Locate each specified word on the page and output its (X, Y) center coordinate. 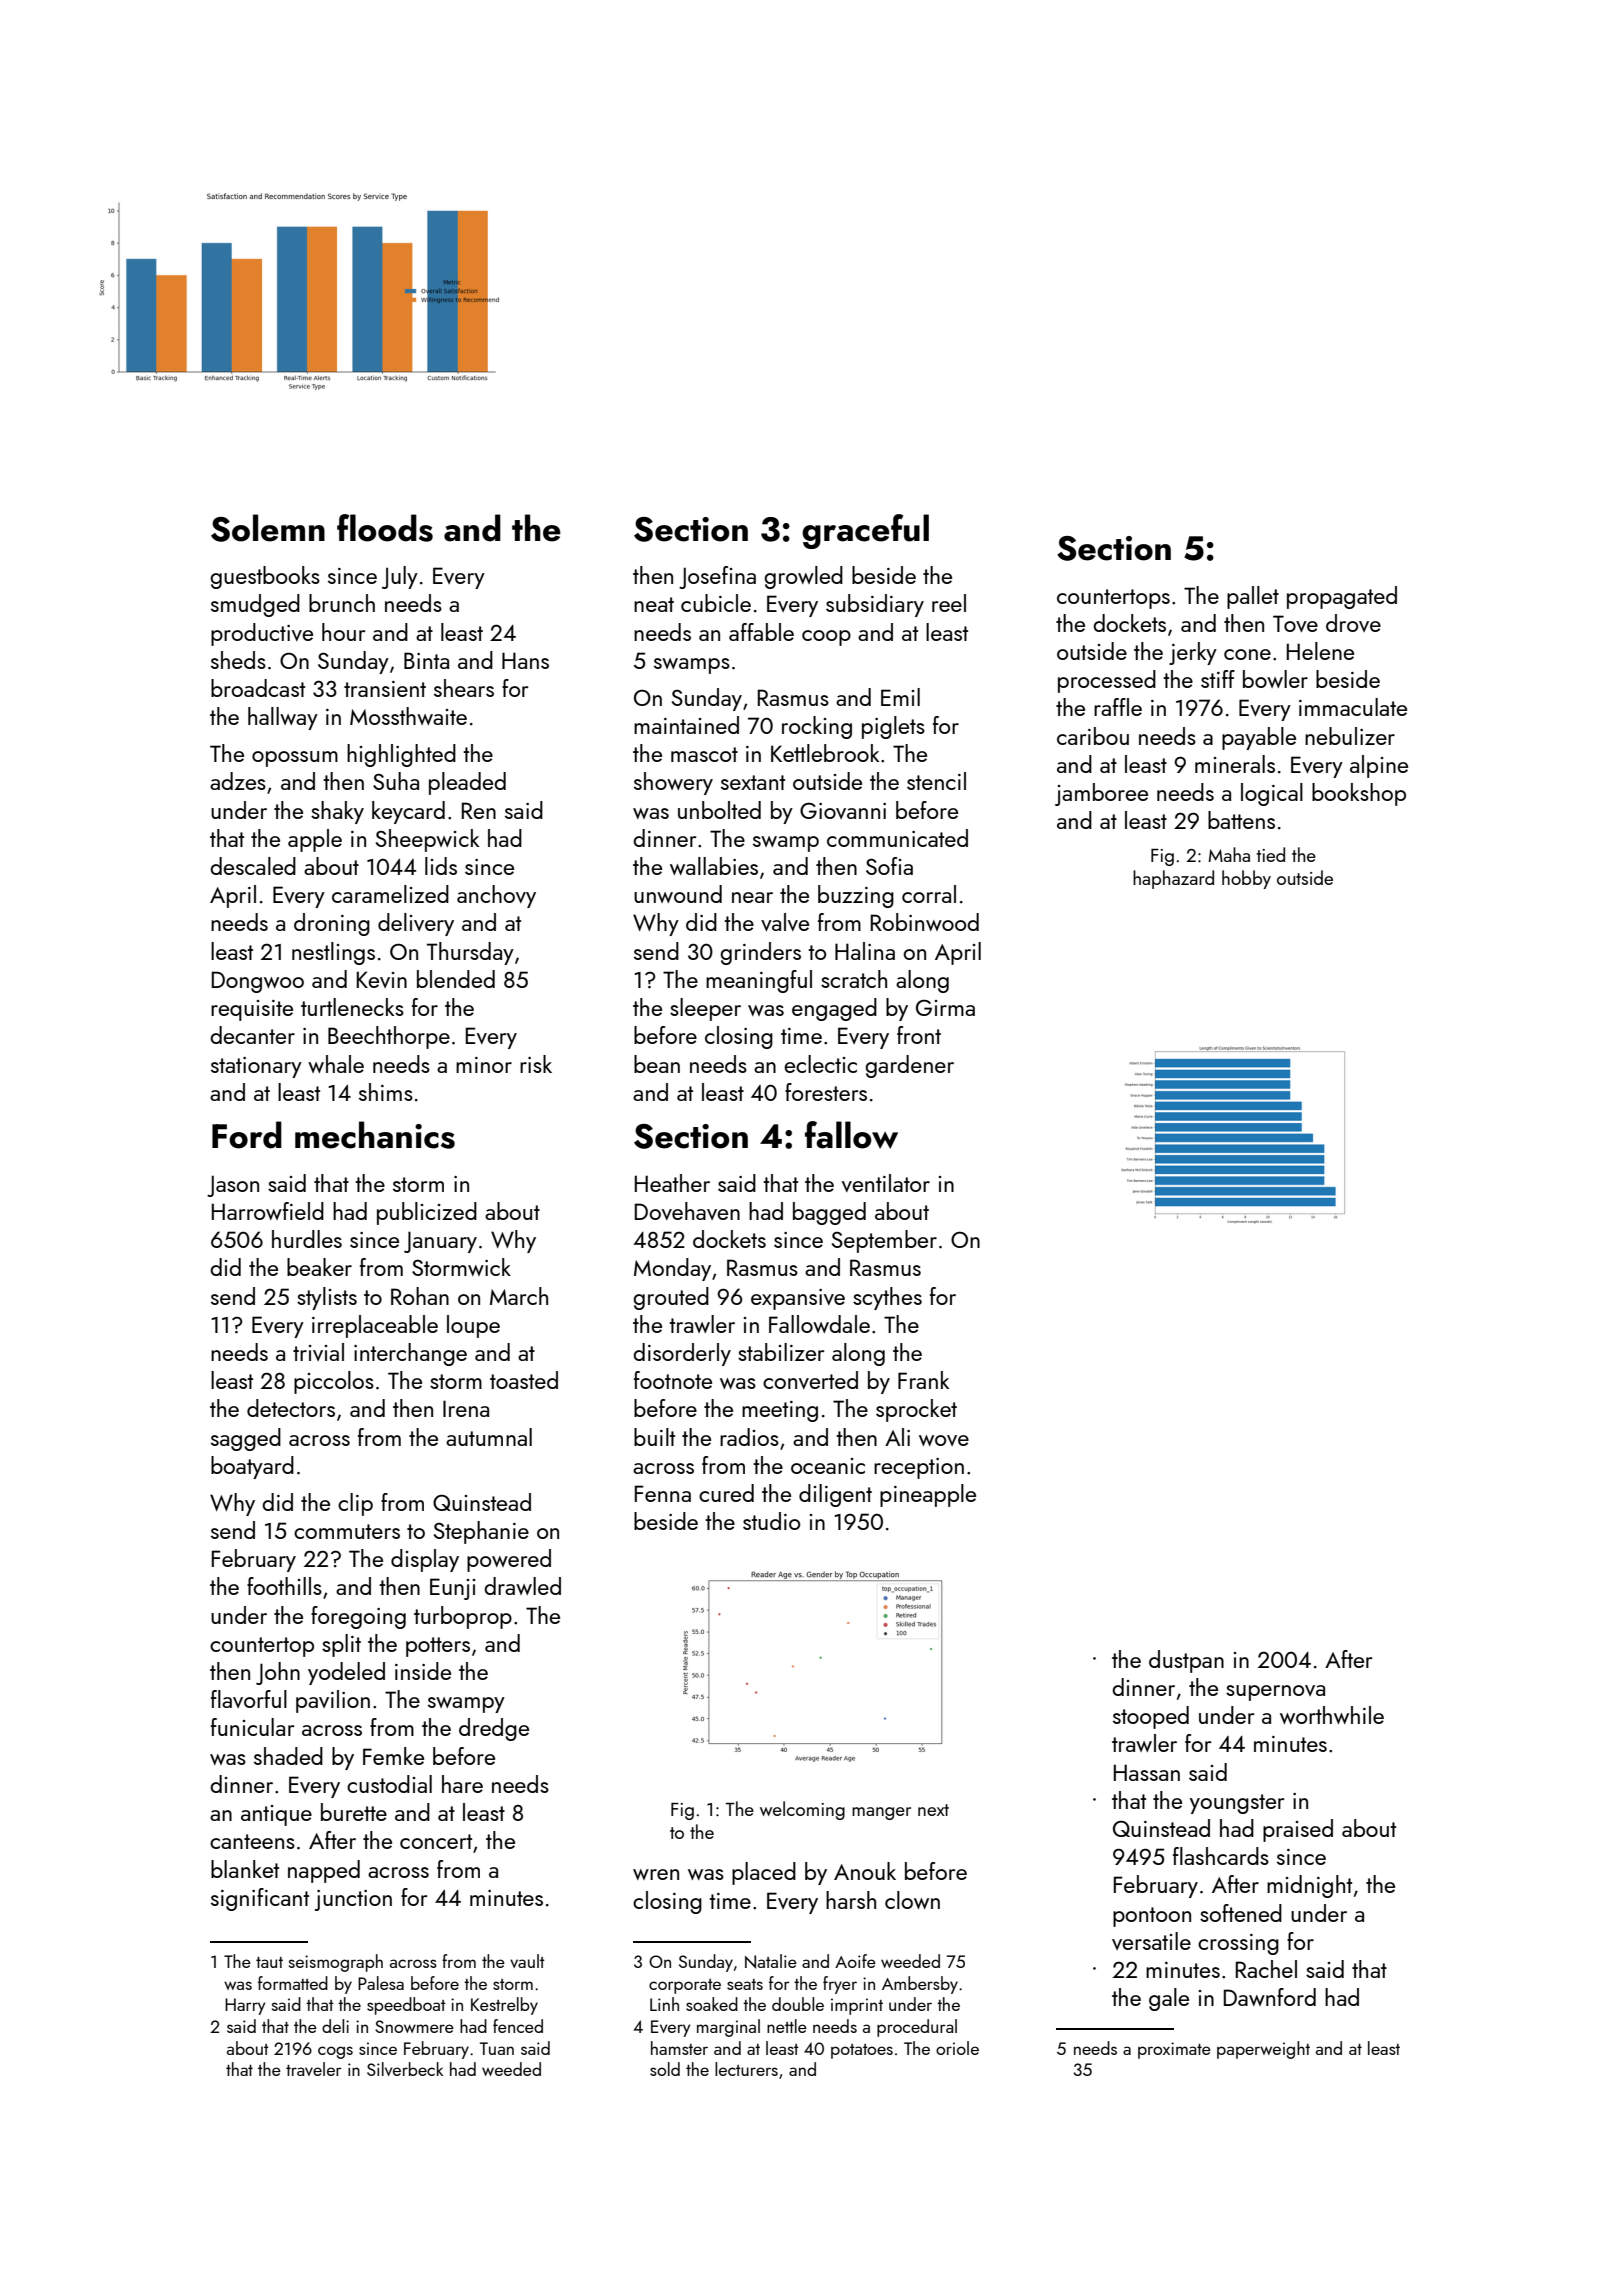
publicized (427, 1213)
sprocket (916, 1410)
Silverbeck (405, 2069)
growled (803, 577)
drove (1353, 623)
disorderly (682, 1354)
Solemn (268, 528)
